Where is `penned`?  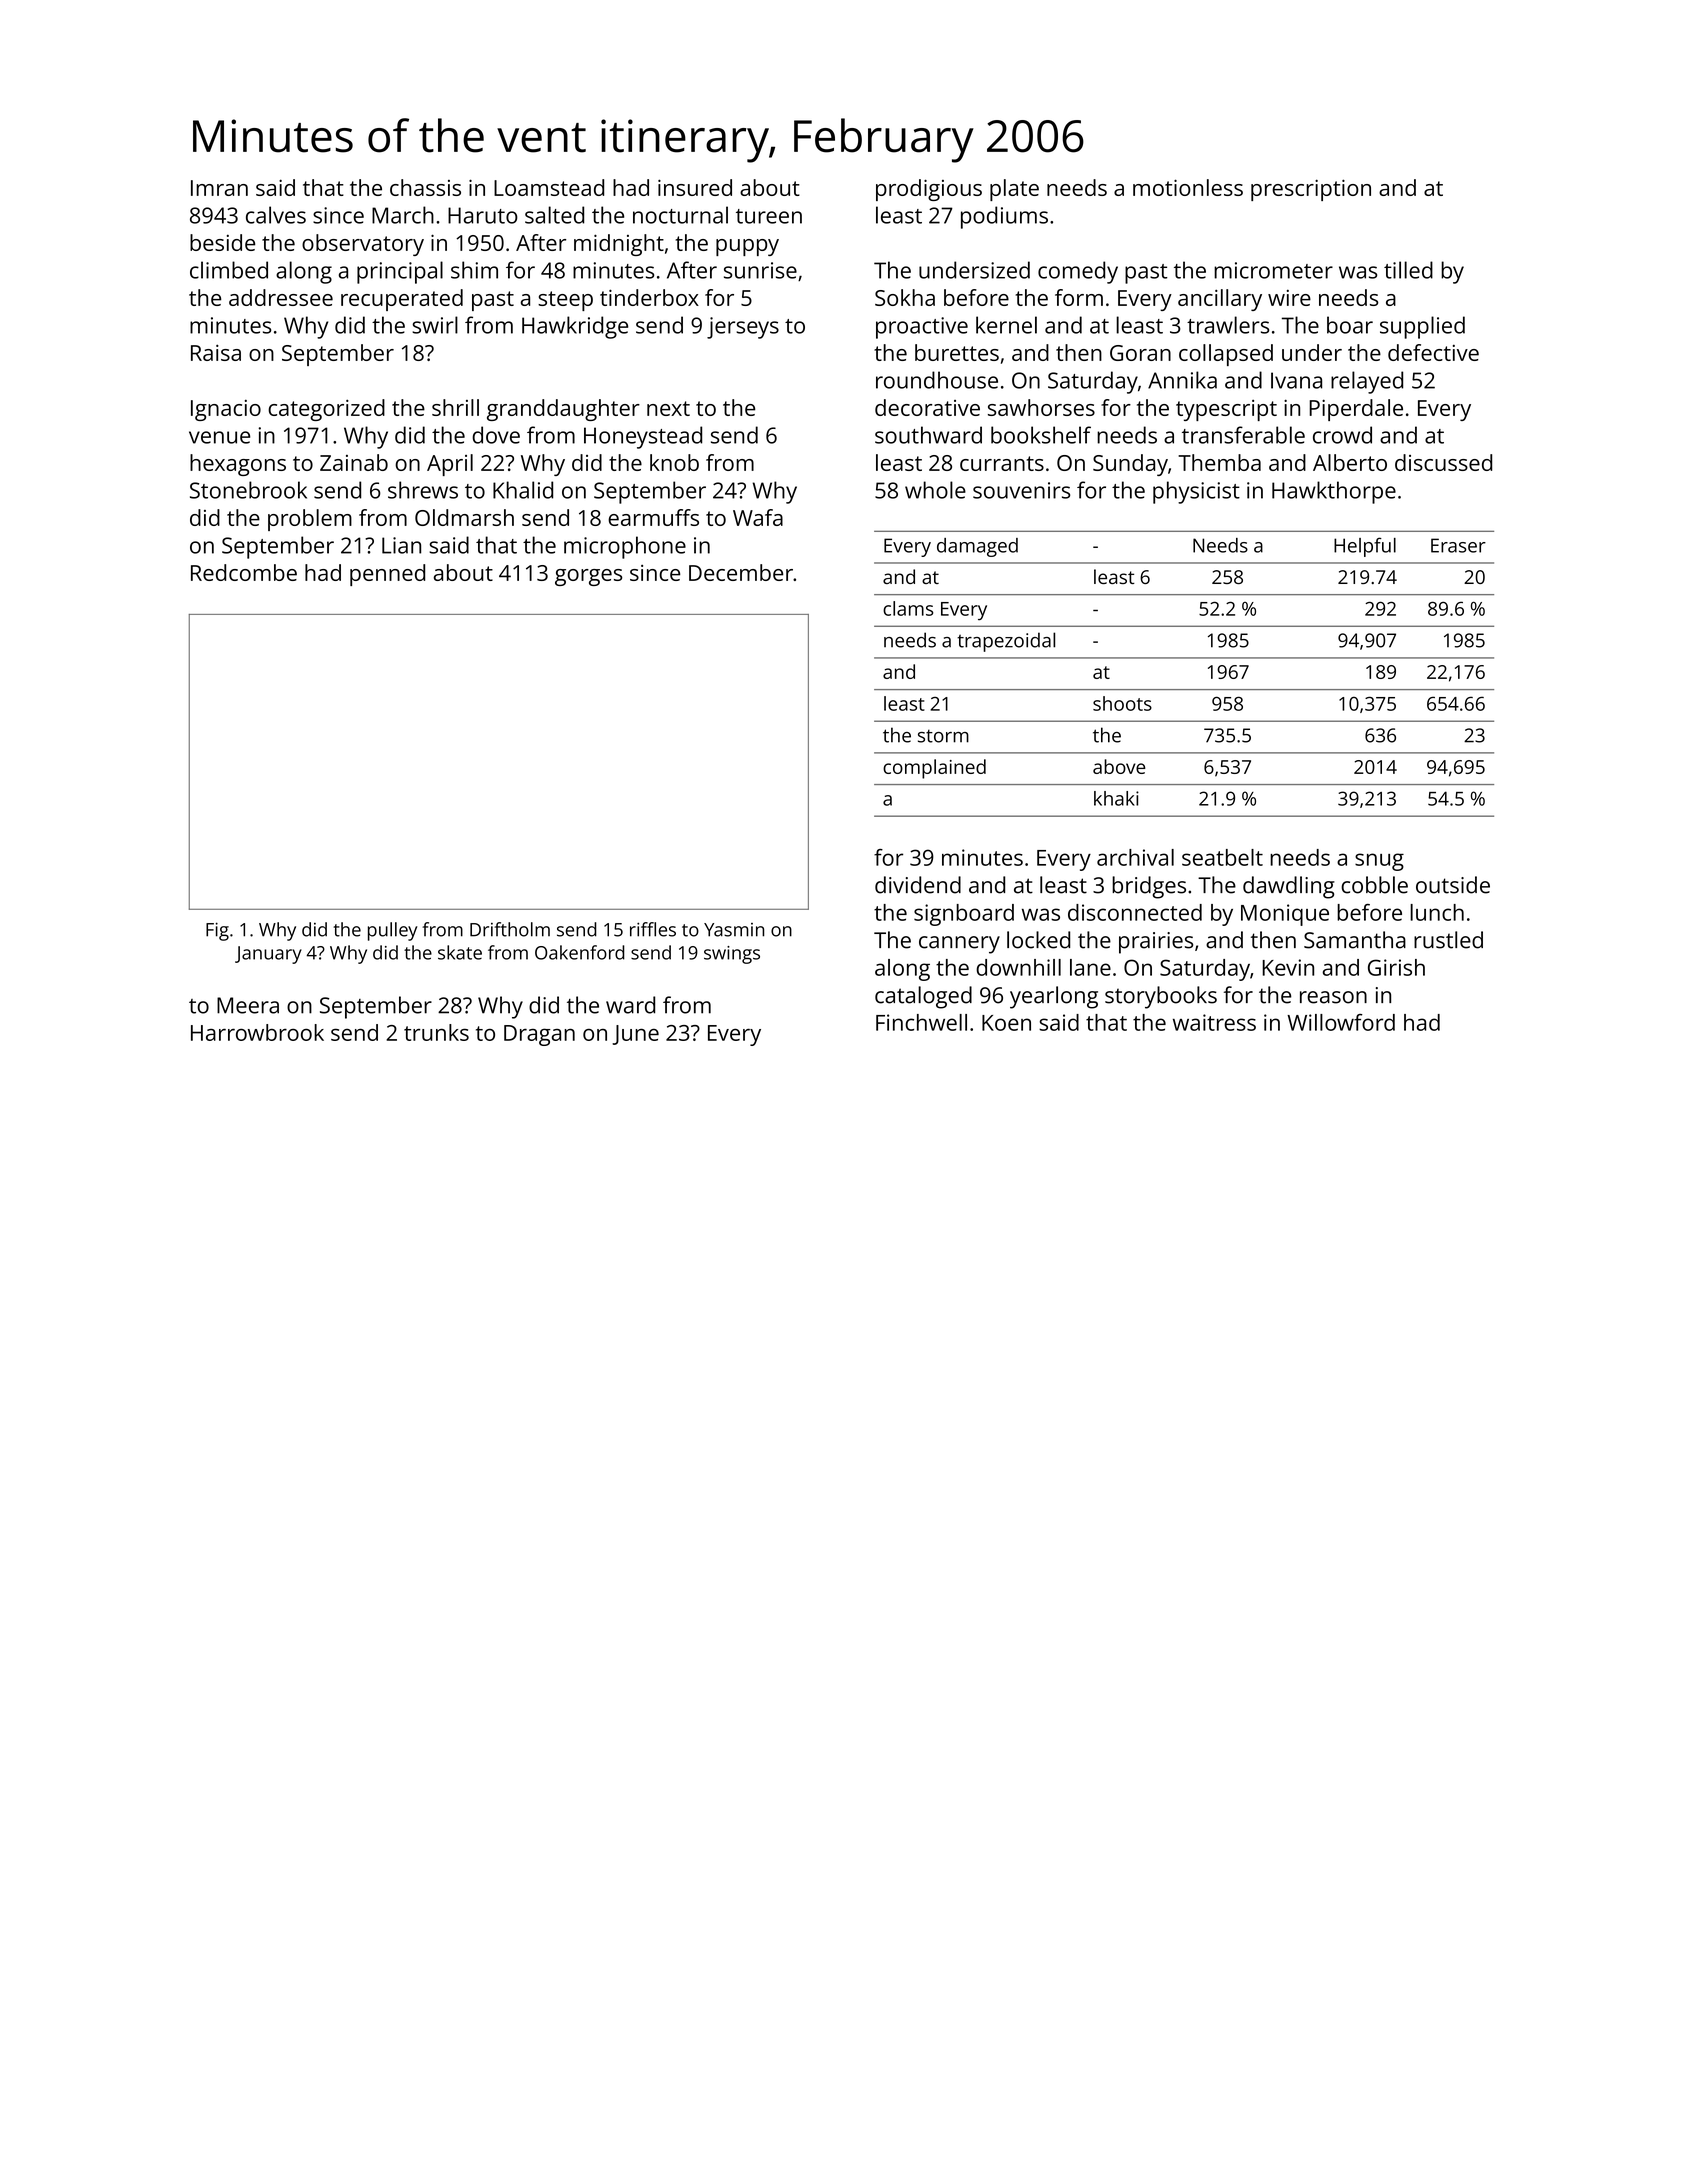 penned is located at coordinates (387, 575).
